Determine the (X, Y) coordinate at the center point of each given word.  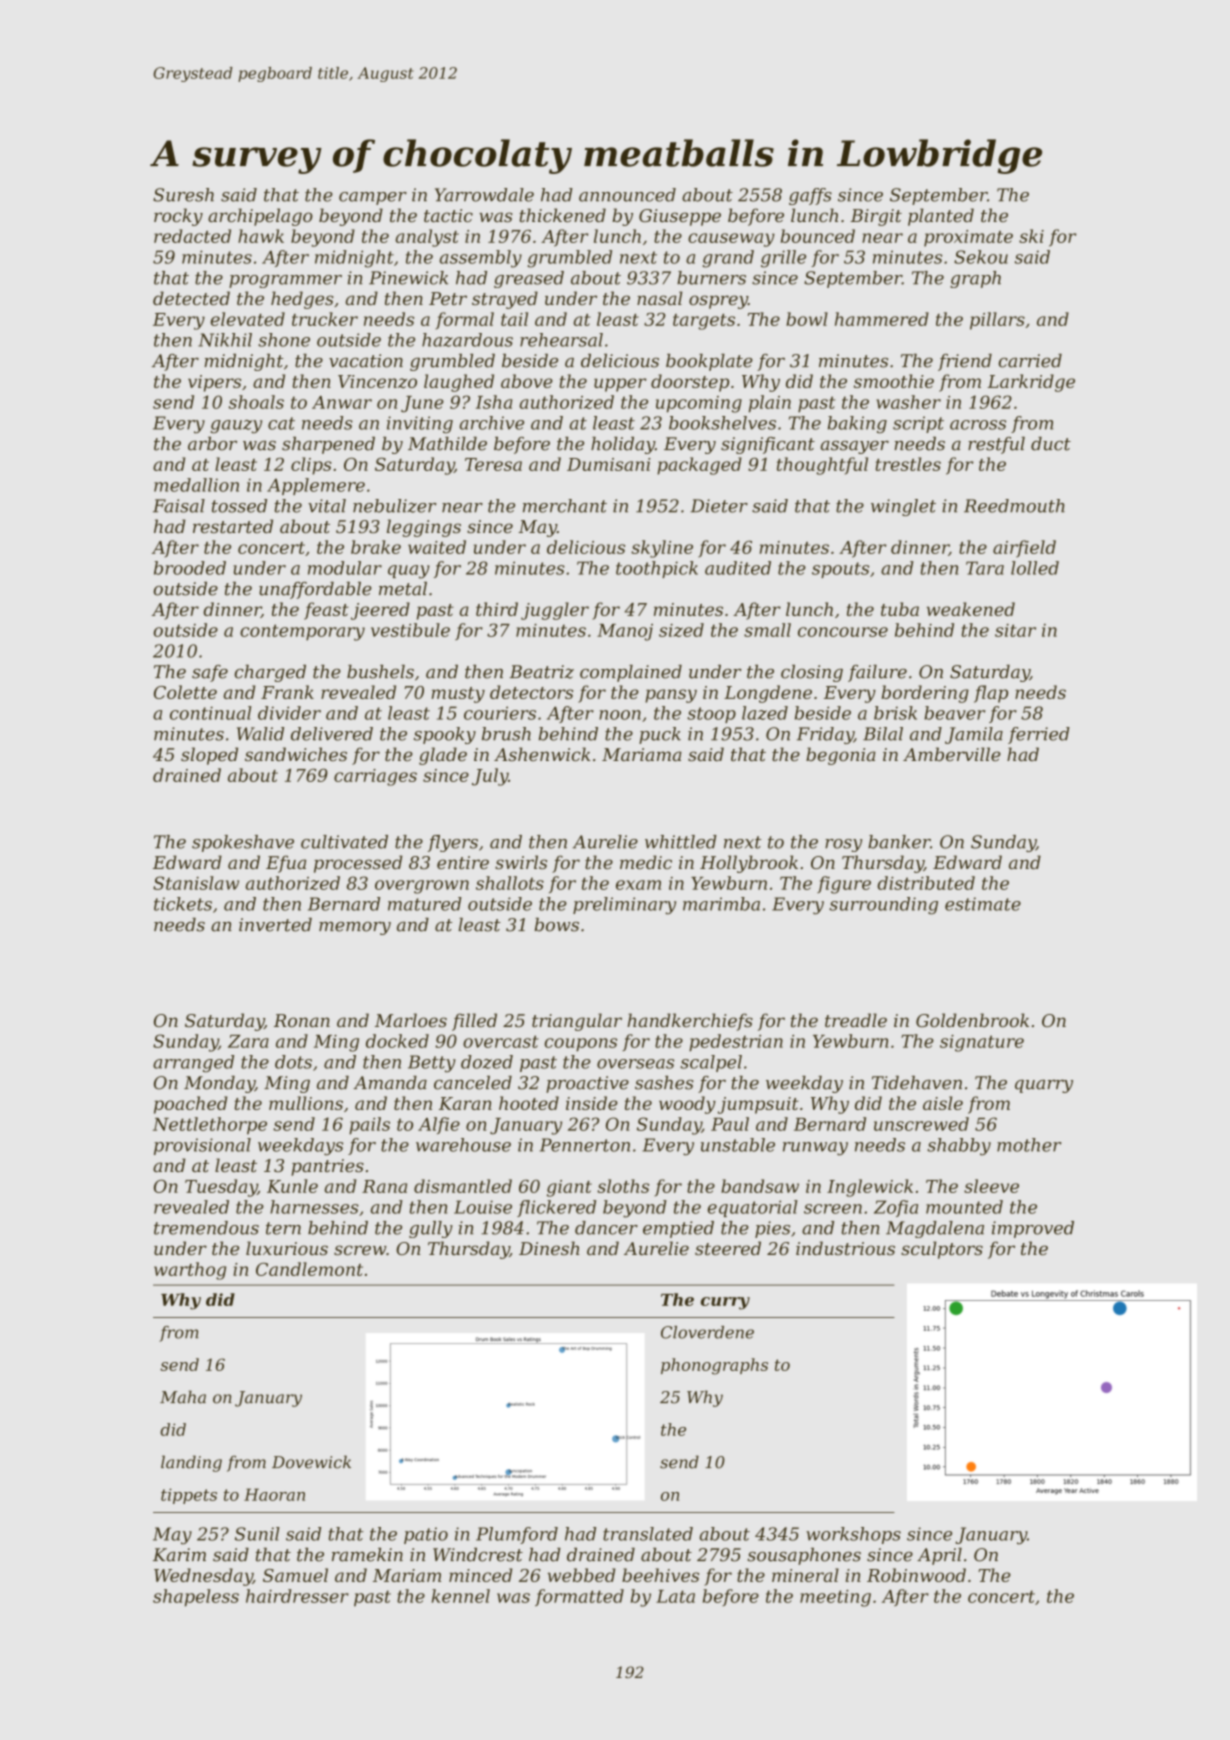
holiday (623, 445)
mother (1029, 1145)
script (918, 424)
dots (293, 1062)
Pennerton (585, 1145)
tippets (189, 1496)
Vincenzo (377, 382)
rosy (843, 845)
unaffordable (315, 590)
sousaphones (804, 1556)
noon (620, 715)
